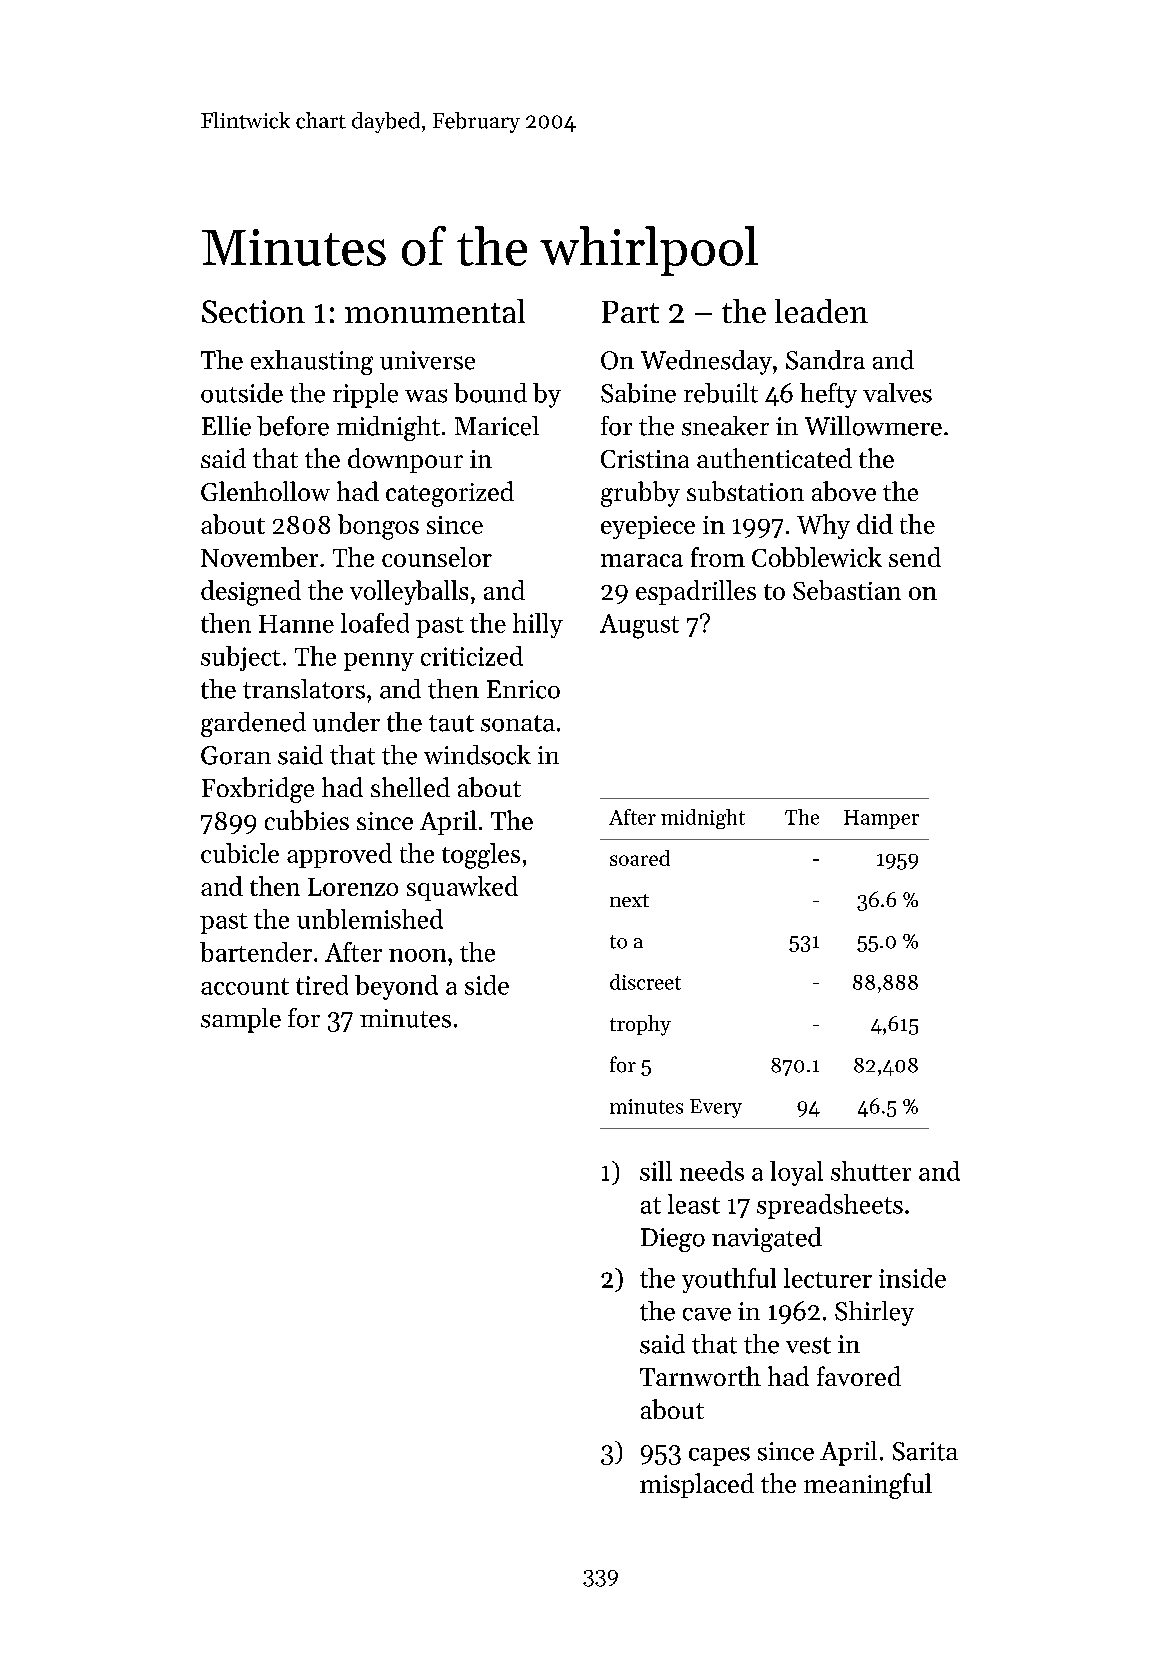 This document has width=1165, height=1654. What do you see at coordinates (638, 393) in the document?
I see `Sabine` at bounding box center [638, 393].
